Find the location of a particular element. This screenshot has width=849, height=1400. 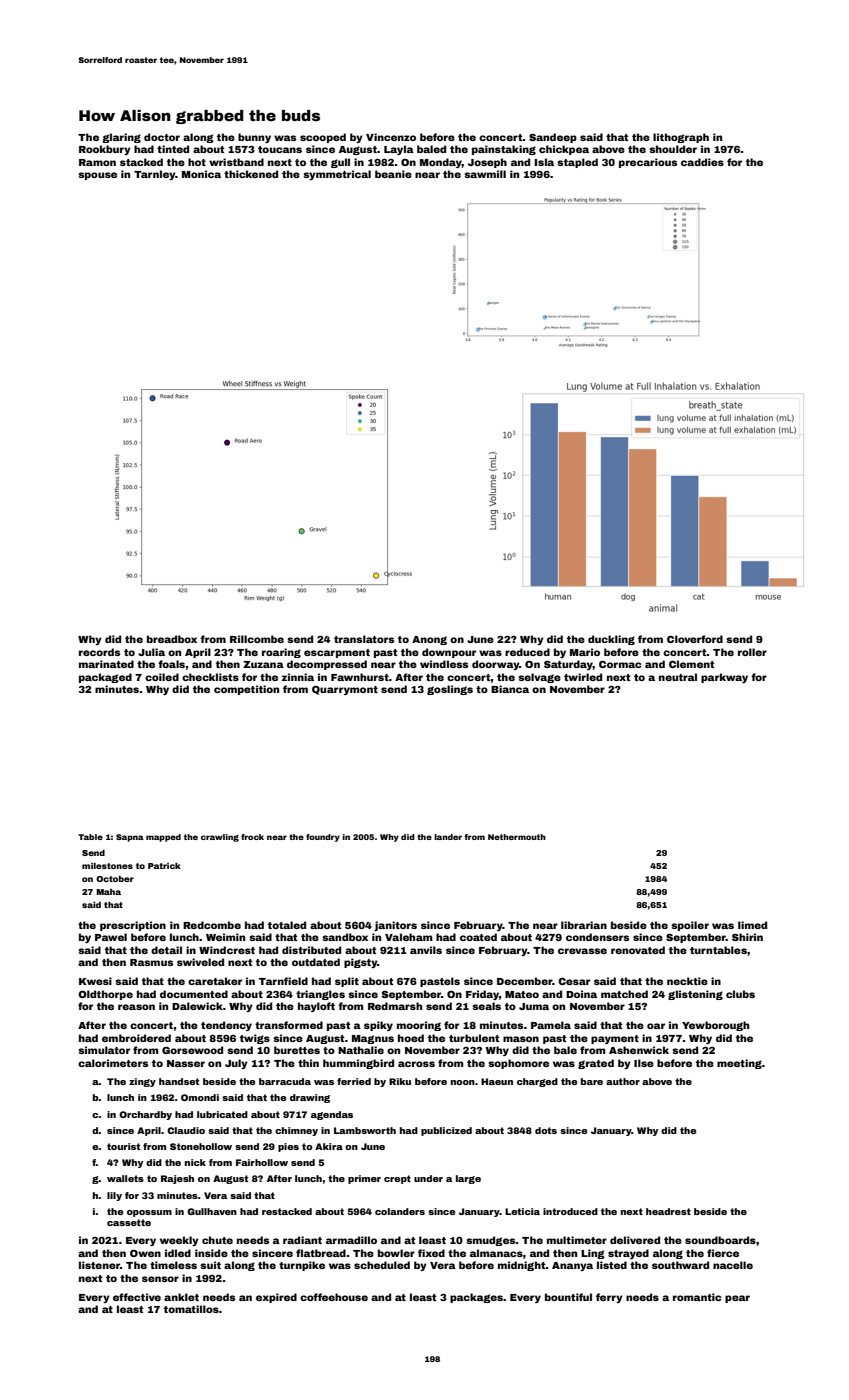

Tarnley is located at coordinates (155, 175).
